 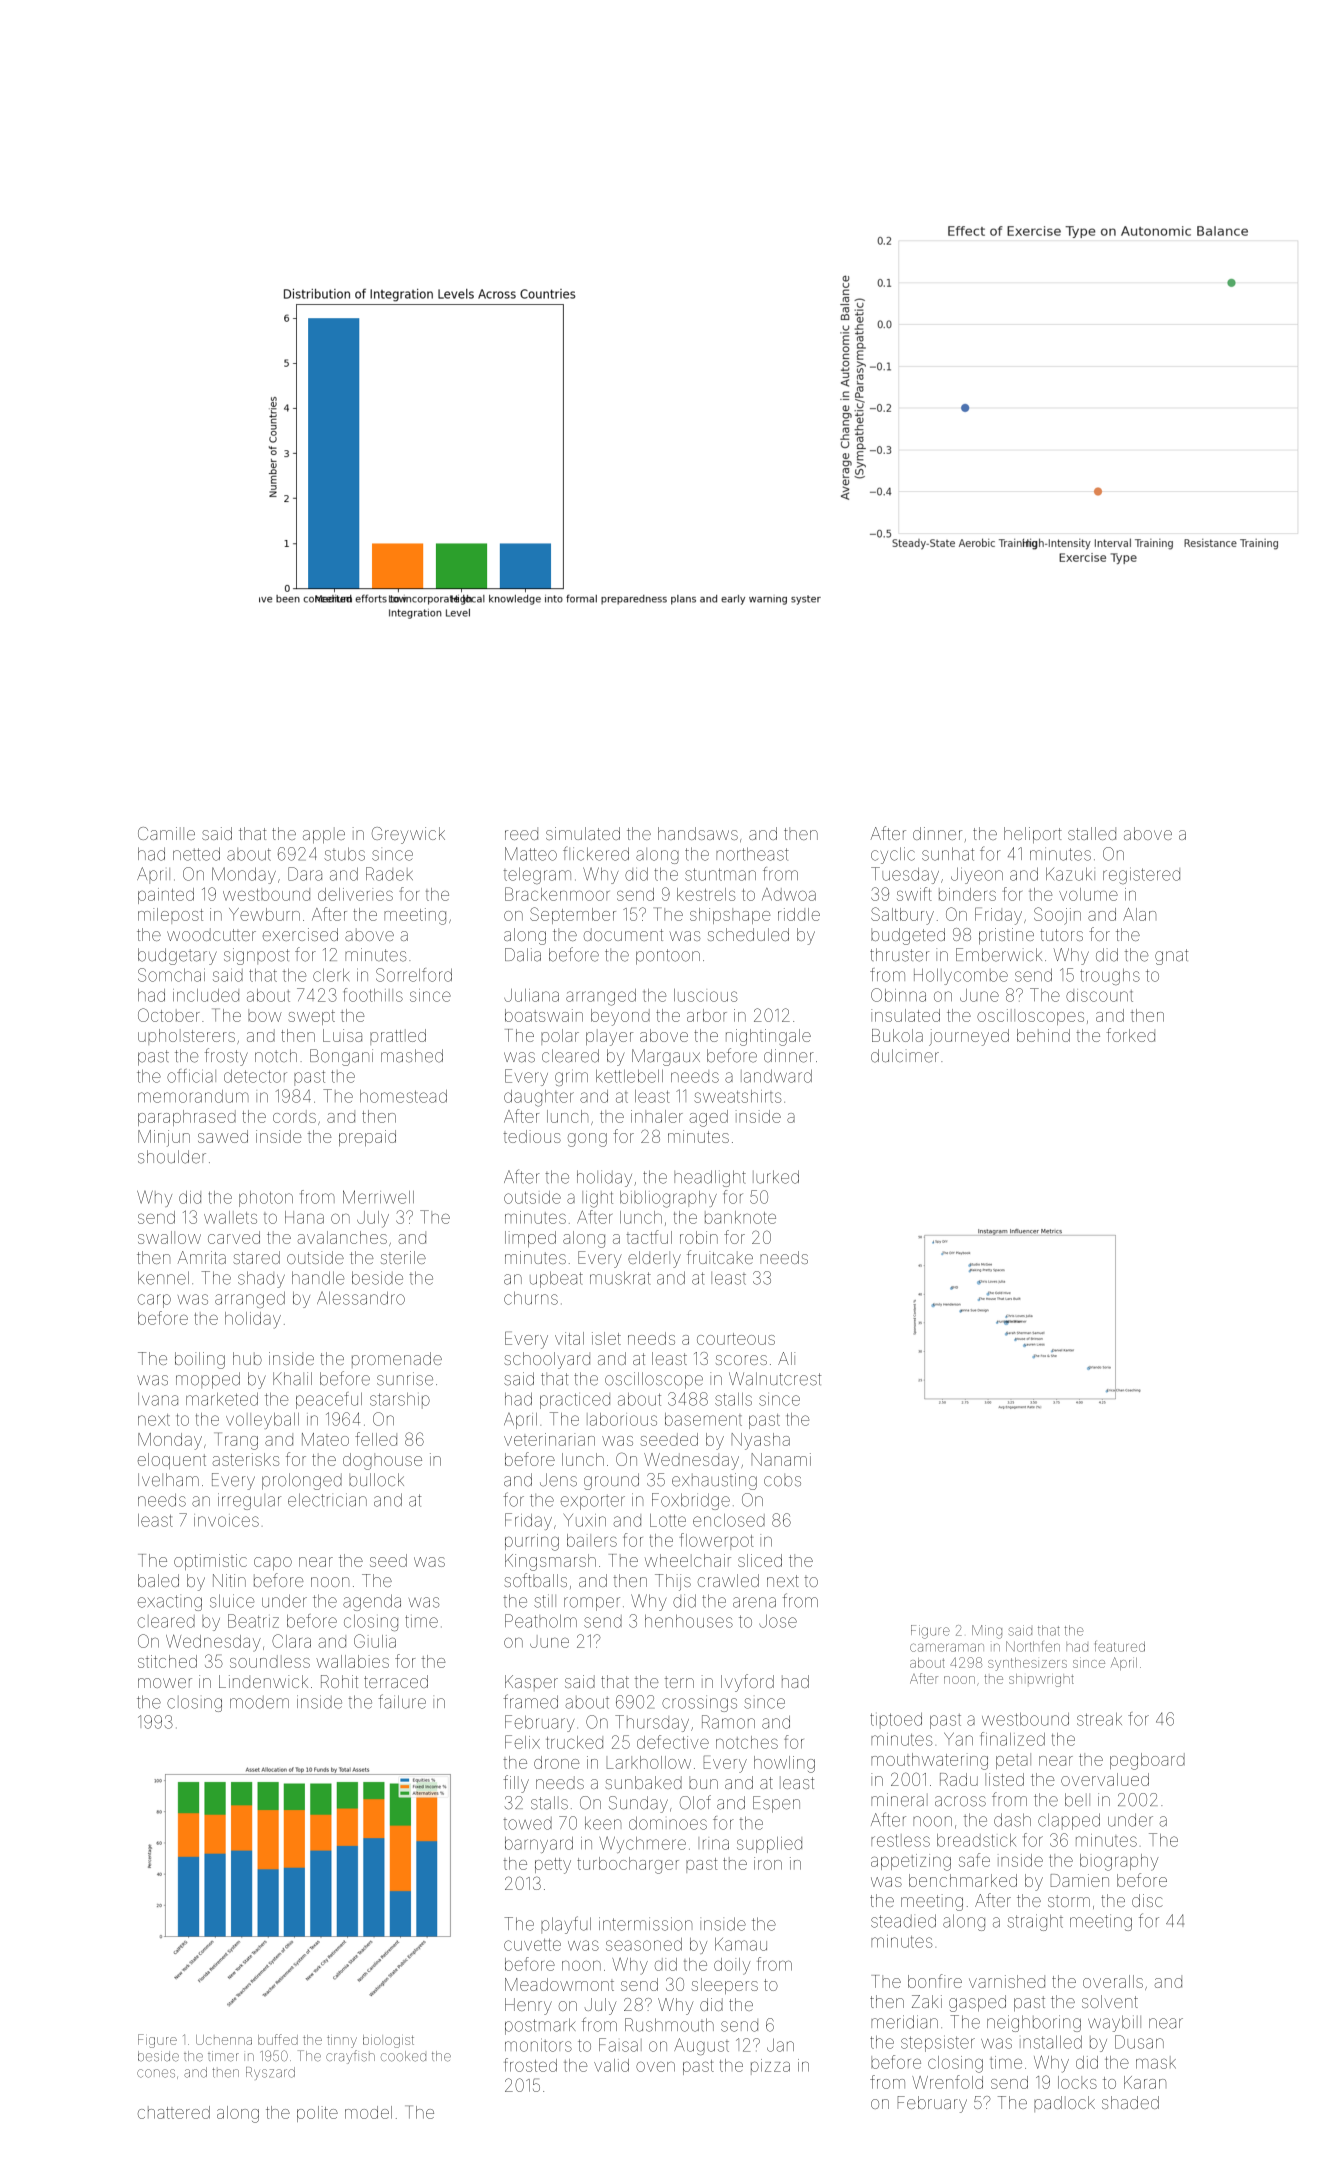 What do you see at coordinates (1119, 1862) in the screenshot?
I see `biography` at bounding box center [1119, 1862].
